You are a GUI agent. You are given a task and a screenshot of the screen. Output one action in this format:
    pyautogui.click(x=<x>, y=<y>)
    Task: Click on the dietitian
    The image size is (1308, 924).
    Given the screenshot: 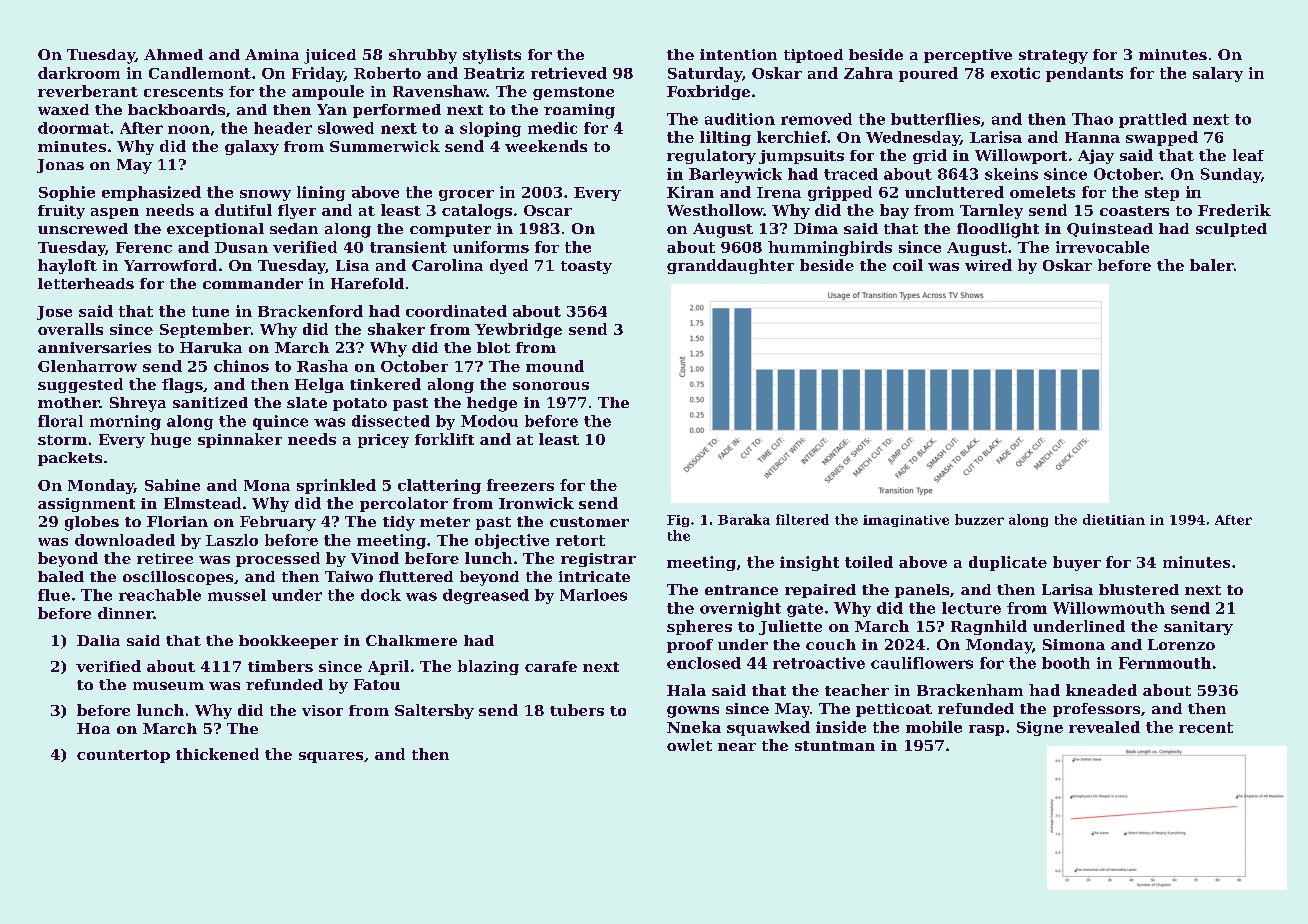 What is the action you would take?
    pyautogui.click(x=1114, y=519)
